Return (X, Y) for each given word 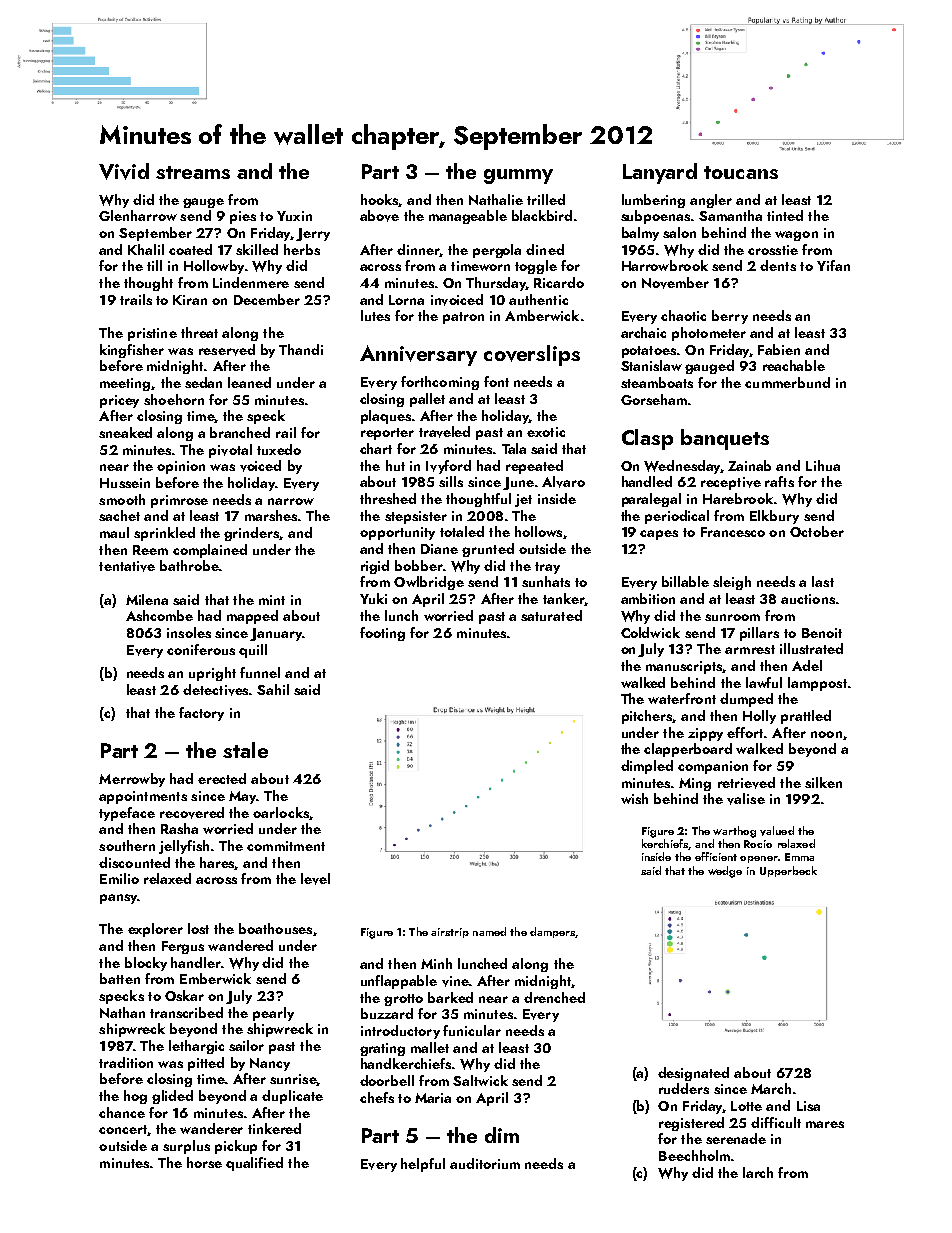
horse (204, 1162)
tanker (563, 598)
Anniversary (418, 355)
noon (826, 734)
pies (243, 217)
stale (245, 750)
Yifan (833, 265)
